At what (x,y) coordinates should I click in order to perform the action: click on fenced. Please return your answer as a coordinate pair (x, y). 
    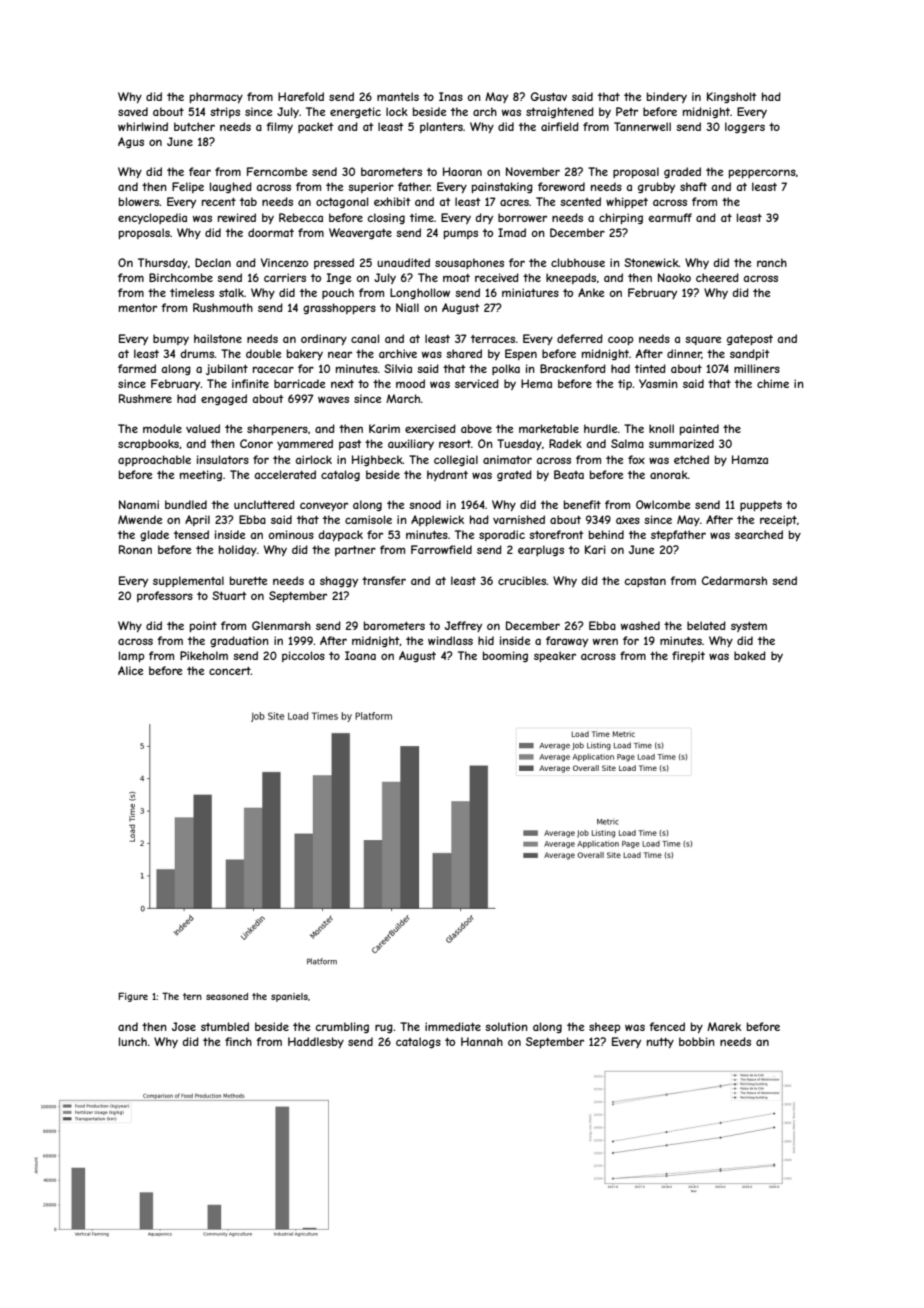
    Looking at the image, I should click on (667, 1026).
